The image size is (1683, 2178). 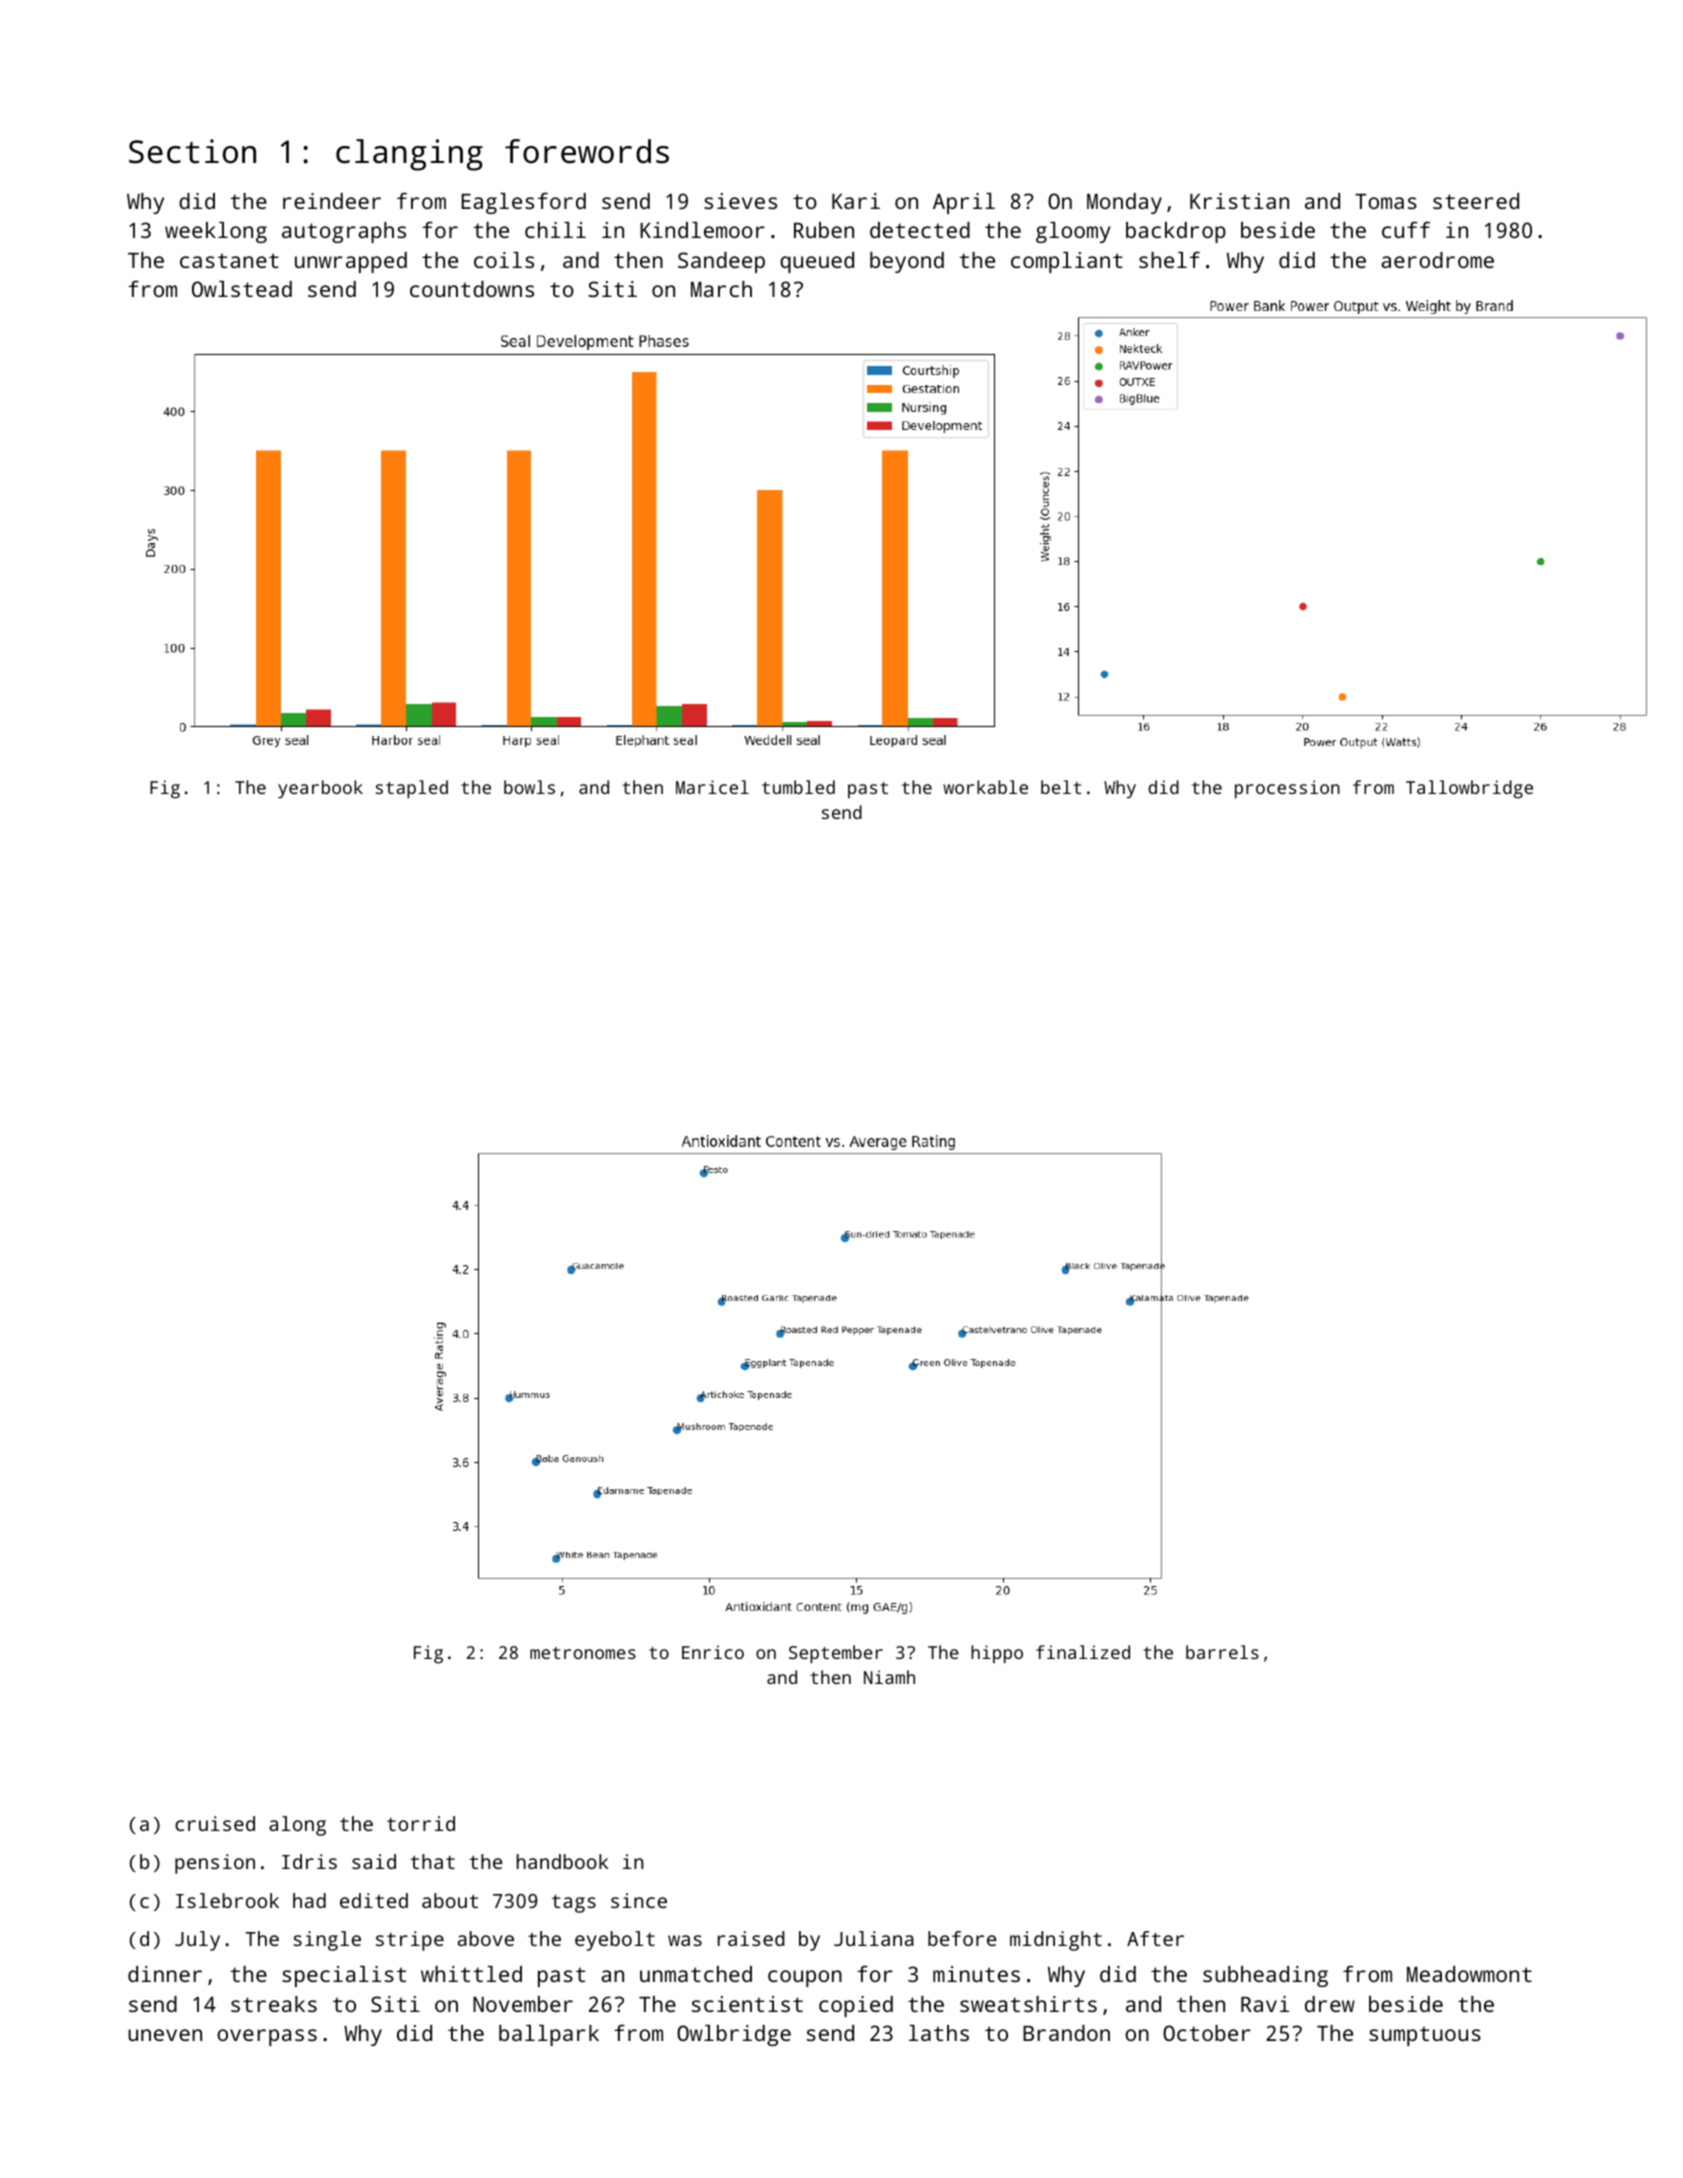 I want to click on Tallowbridge, so click(x=1469, y=789).
